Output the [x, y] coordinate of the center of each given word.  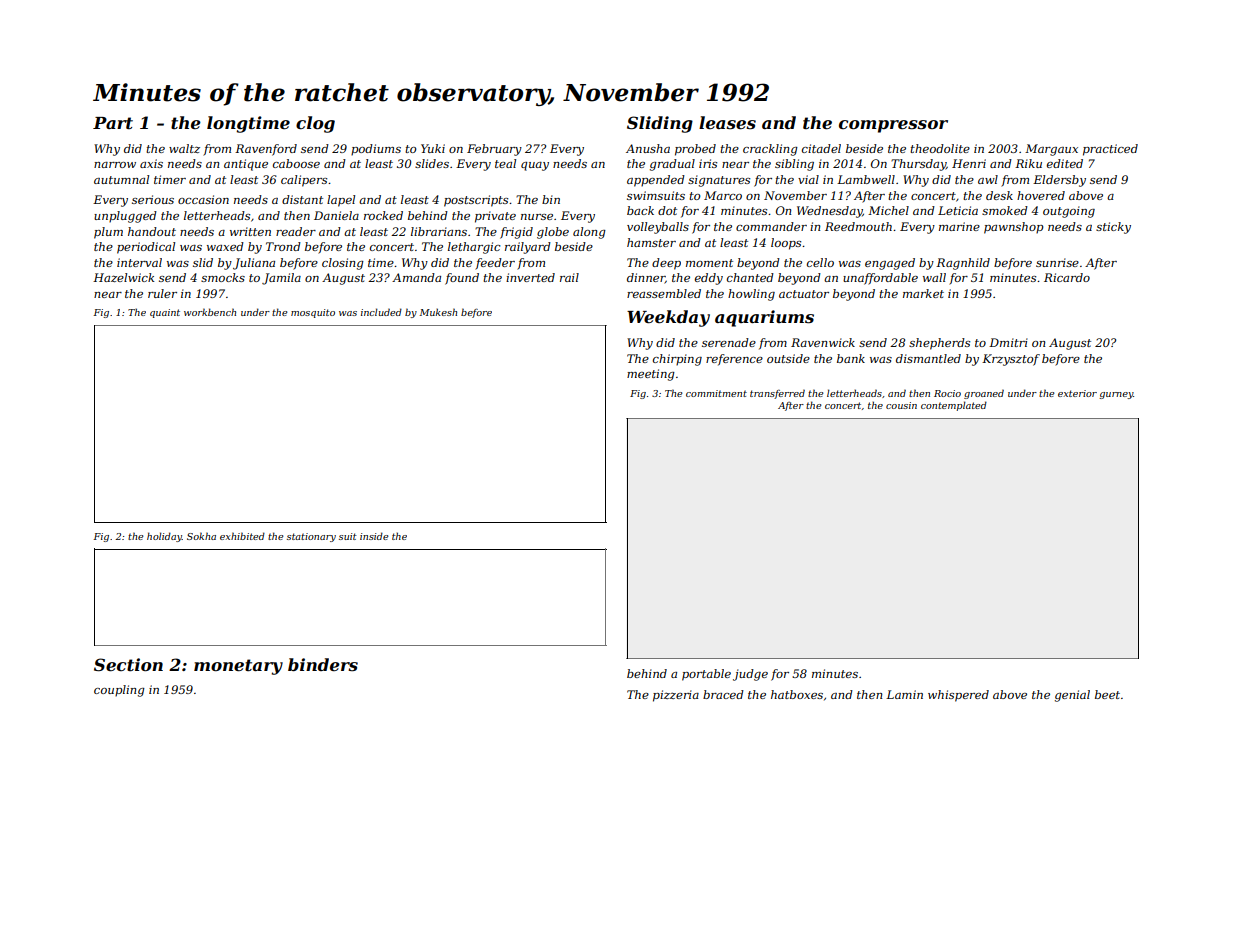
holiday [164, 537]
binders [323, 664]
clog [315, 124]
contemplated [954, 406]
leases [727, 122]
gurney [1116, 395]
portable [706, 675]
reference [734, 360]
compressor [893, 126]
